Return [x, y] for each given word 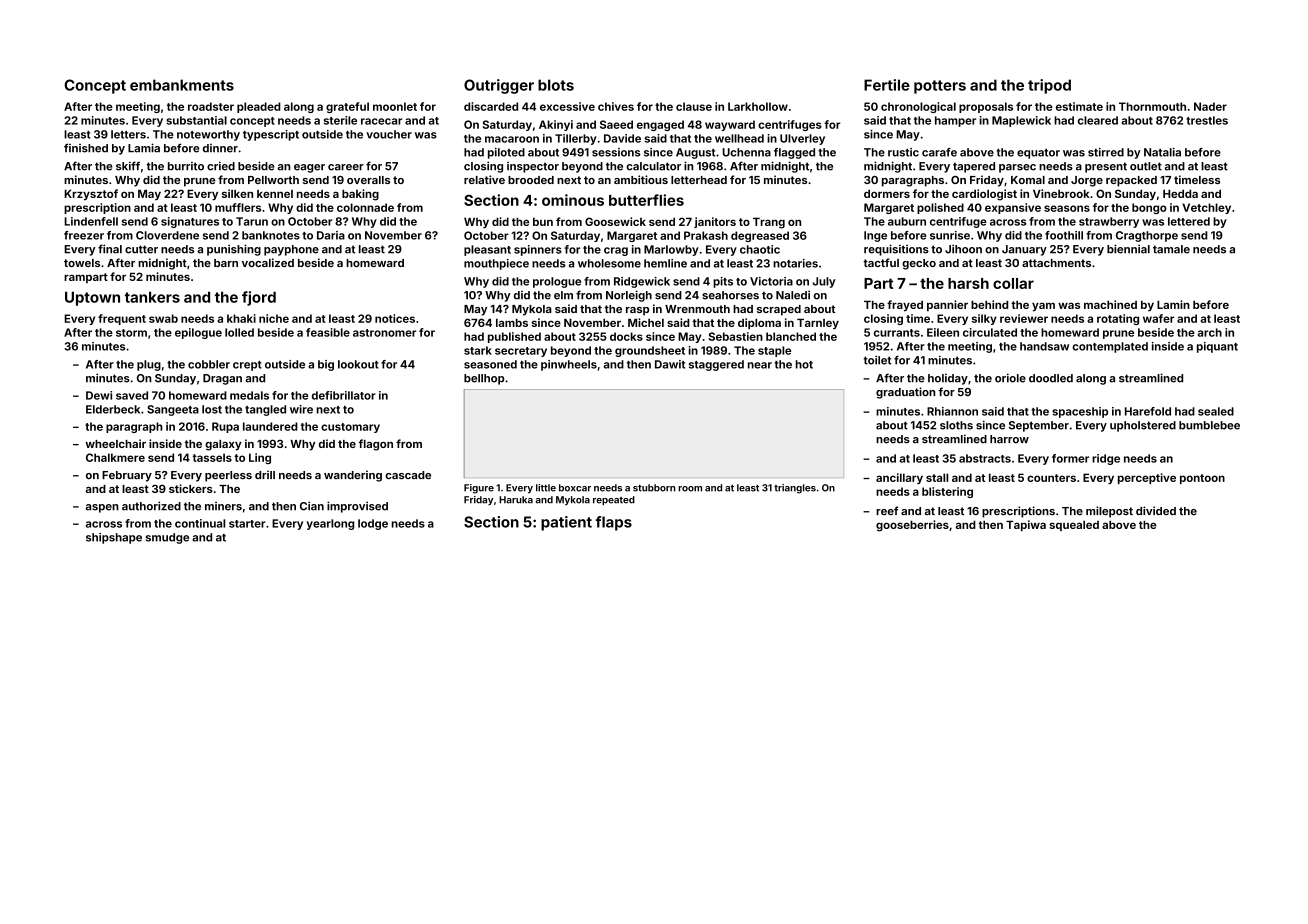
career [346, 167]
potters [940, 87]
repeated [614, 500]
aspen [102, 508]
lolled [239, 332]
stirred [1106, 152]
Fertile [887, 85]
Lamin [1173, 304]
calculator [653, 166]
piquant [1217, 347]
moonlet [395, 106]
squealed [1074, 526]
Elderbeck [113, 409]
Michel [646, 322]
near [760, 365]
